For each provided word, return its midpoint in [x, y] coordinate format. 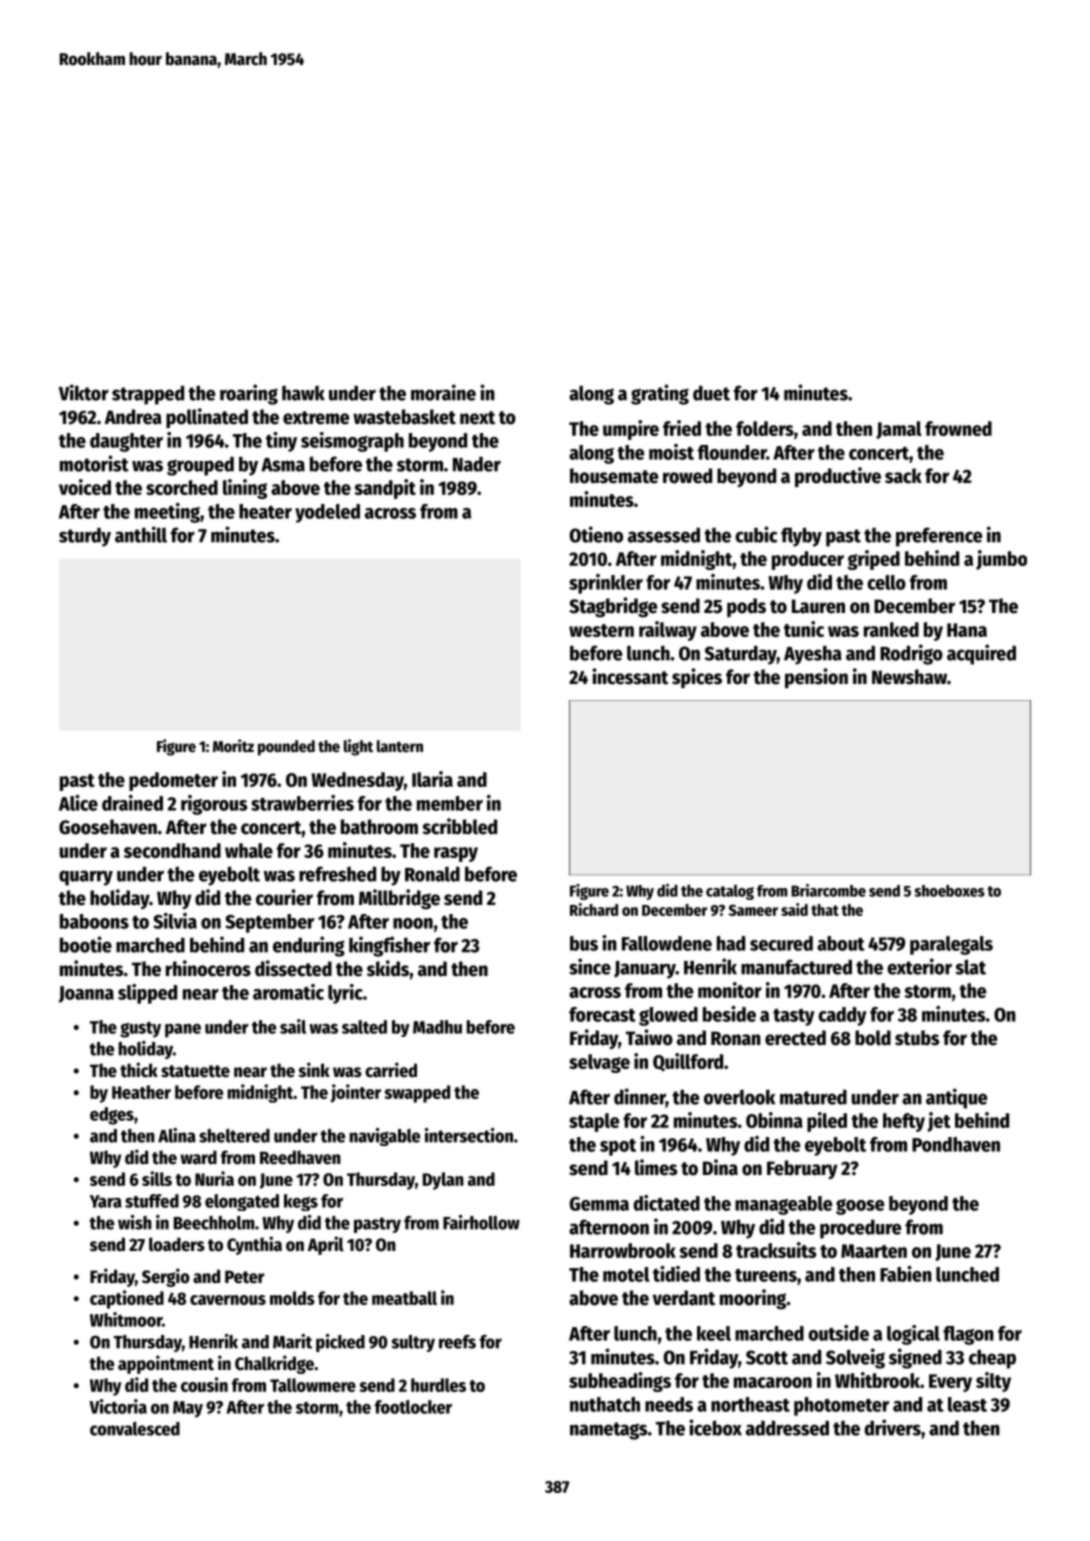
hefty [904, 1122]
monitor [730, 990]
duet [711, 393]
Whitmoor [126, 1319]
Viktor [84, 392]
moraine [443, 392]
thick [139, 1070]
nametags [608, 1431]
